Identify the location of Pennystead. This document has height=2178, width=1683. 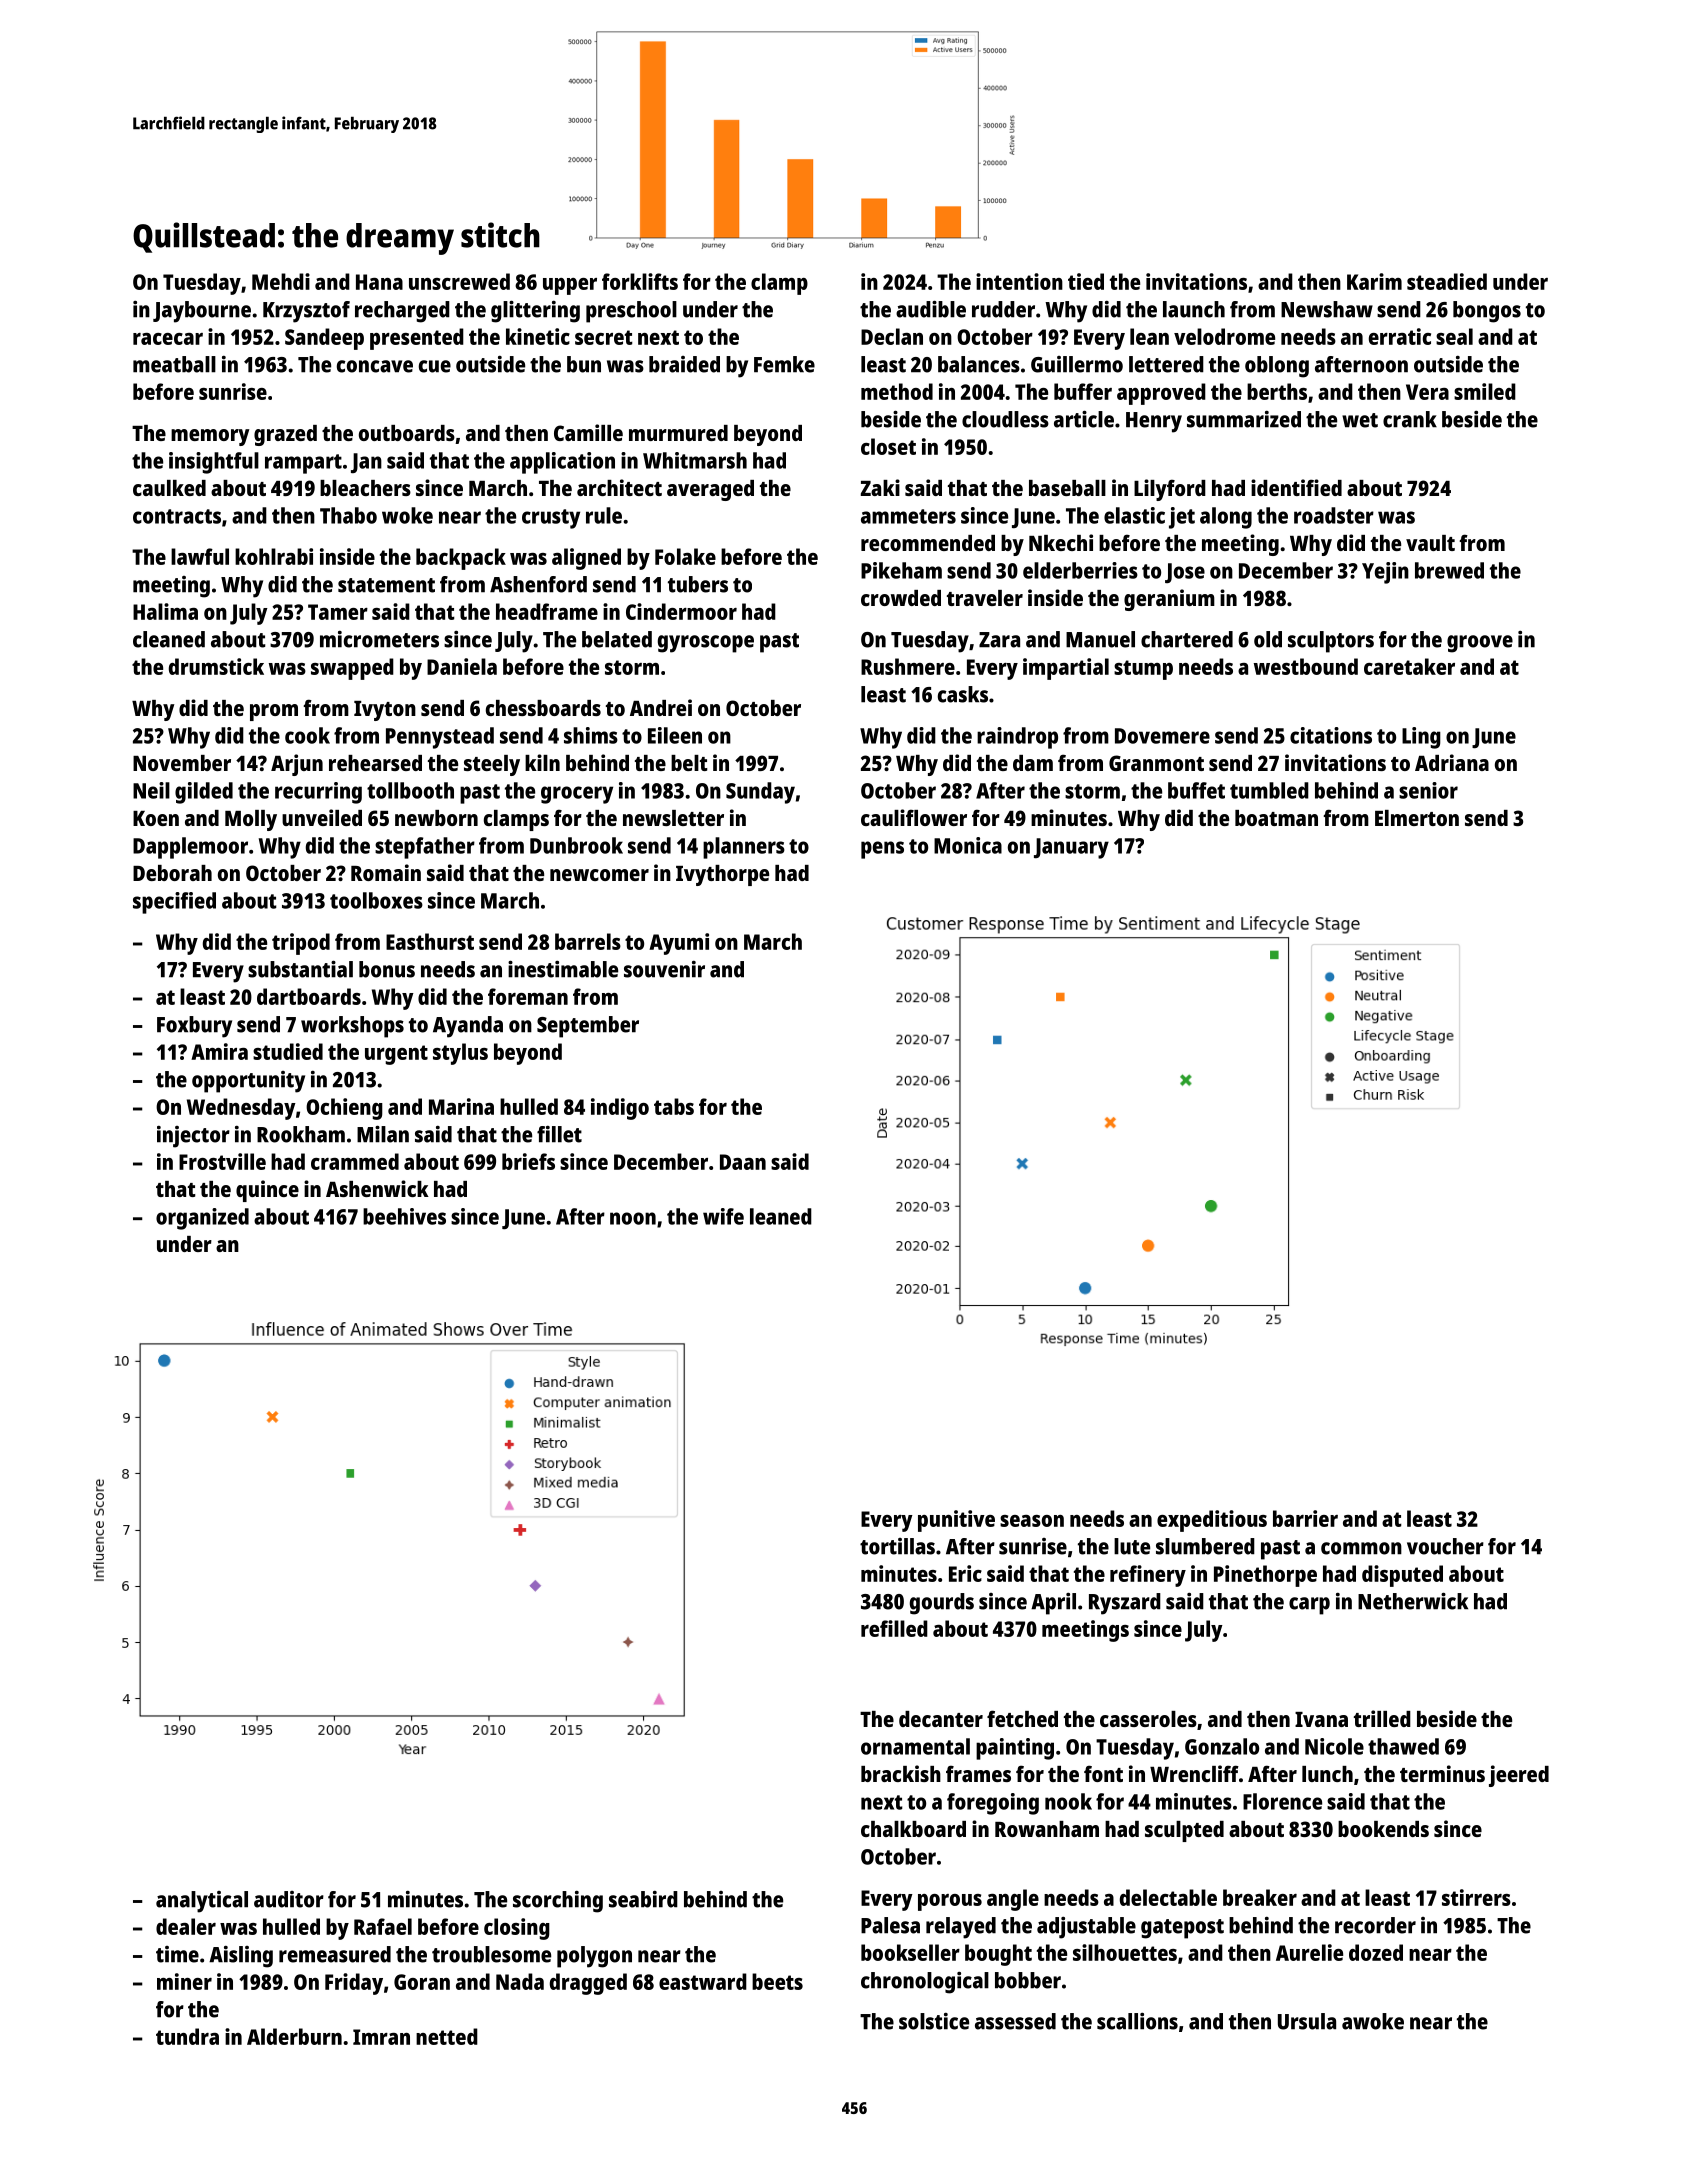
(440, 738).
